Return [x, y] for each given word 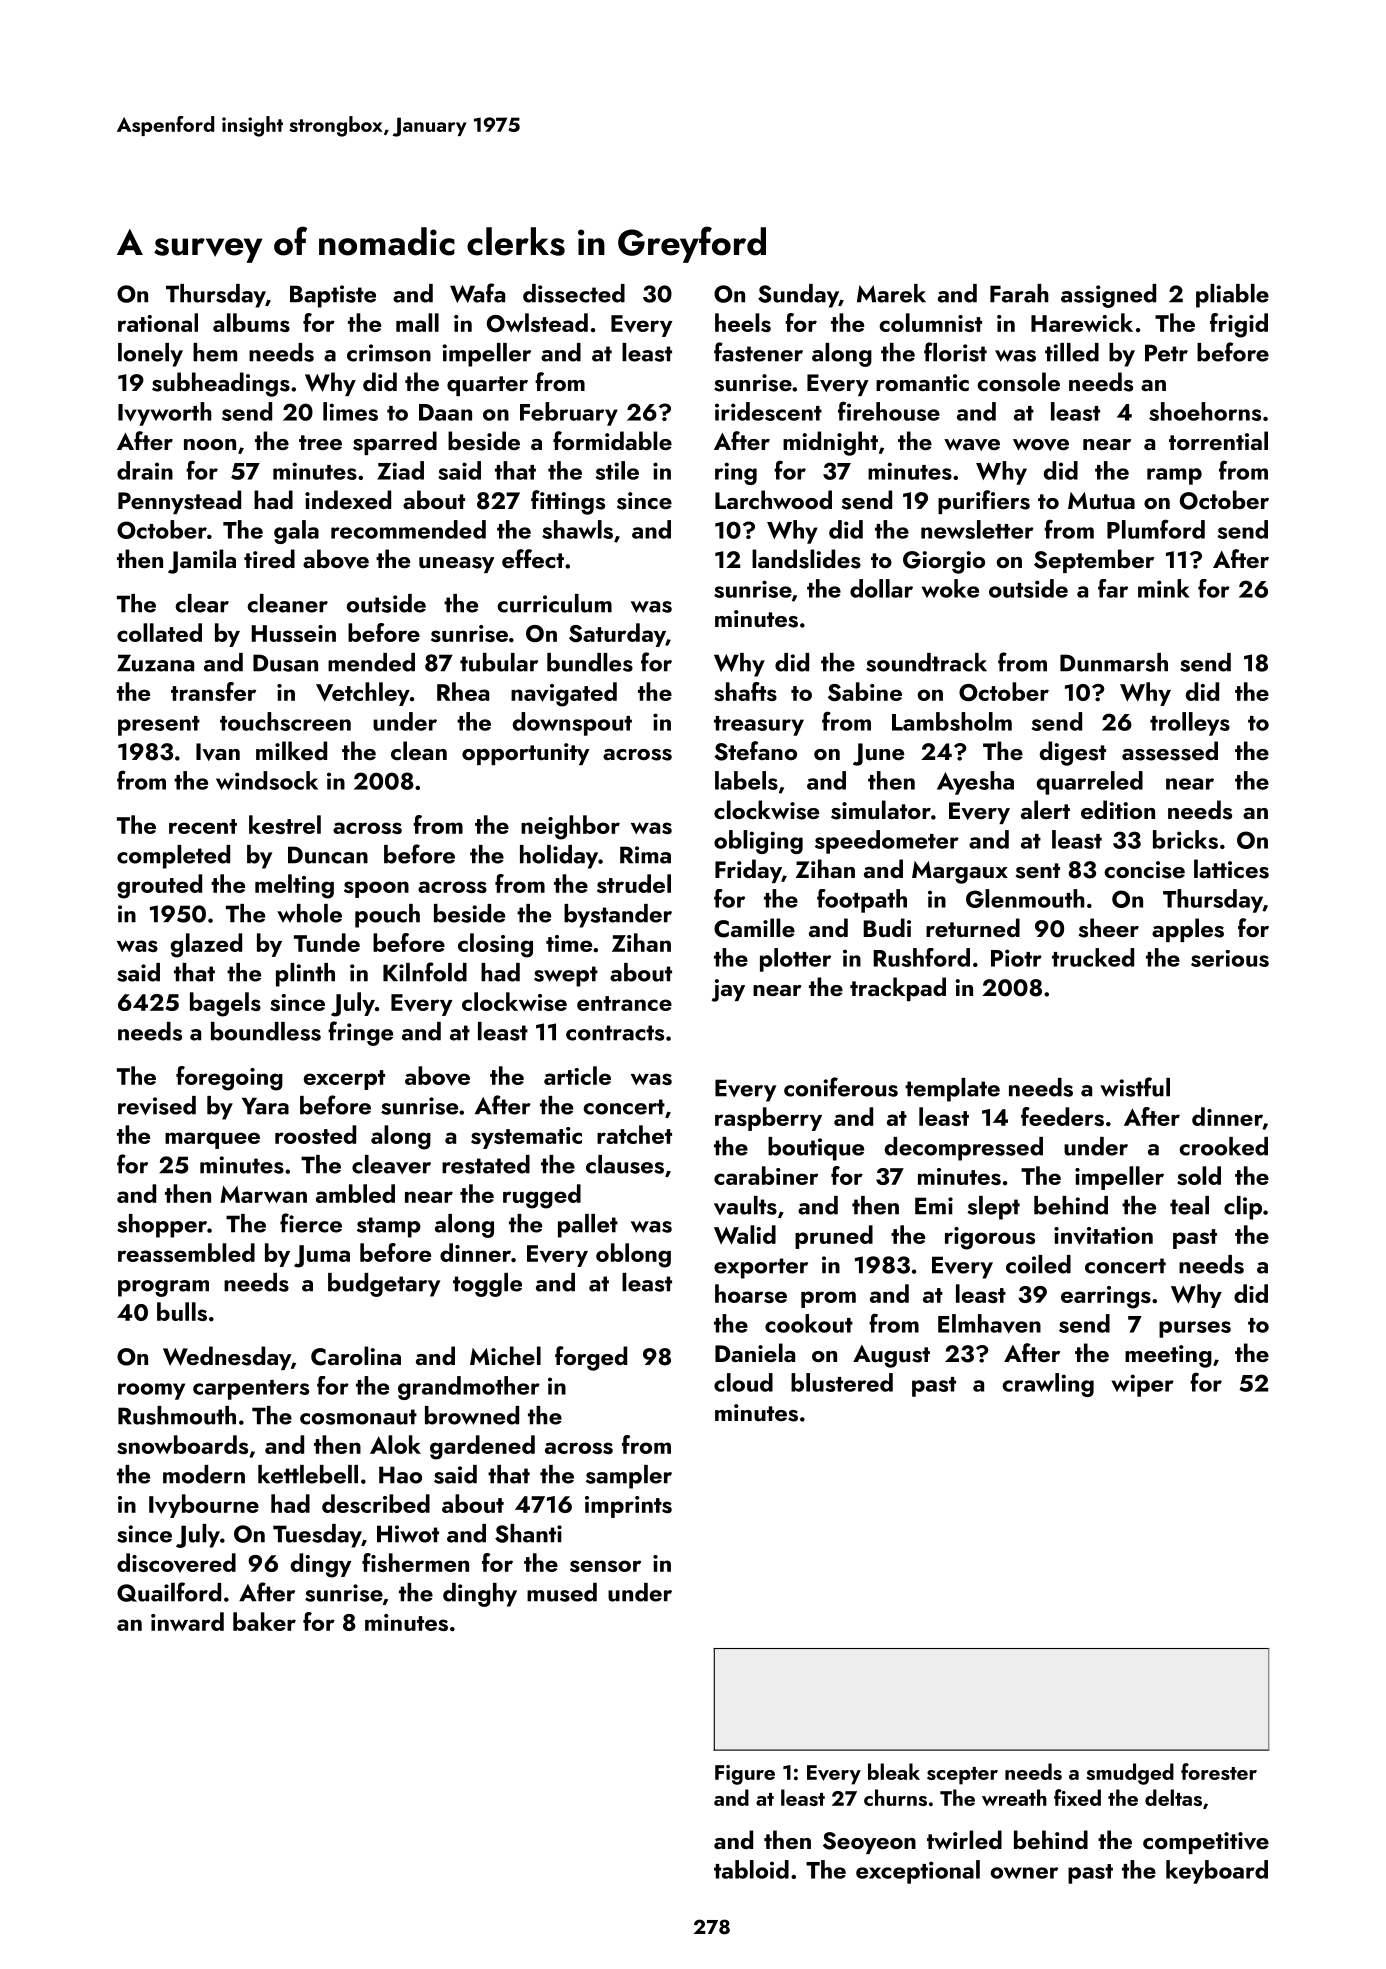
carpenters [251, 1390]
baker [264, 1621]
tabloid [751, 1869]
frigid [1239, 325]
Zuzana [155, 663]
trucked [1093, 957]
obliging [758, 842]
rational [158, 322]
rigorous [990, 1238]
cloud [743, 1382]
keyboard [1217, 1872]
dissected [574, 293]
